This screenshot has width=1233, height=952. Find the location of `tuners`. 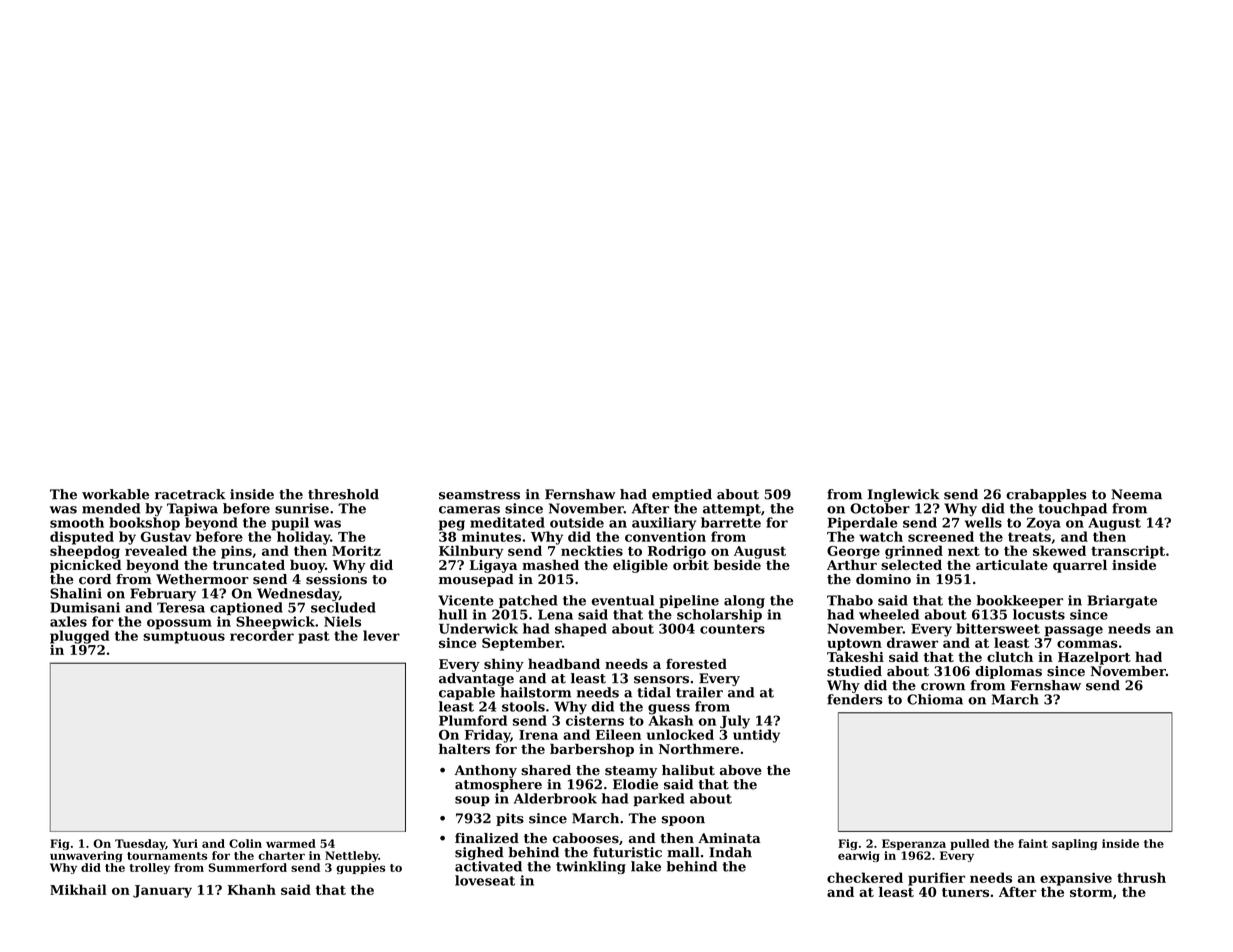

tuners is located at coordinates (965, 892).
